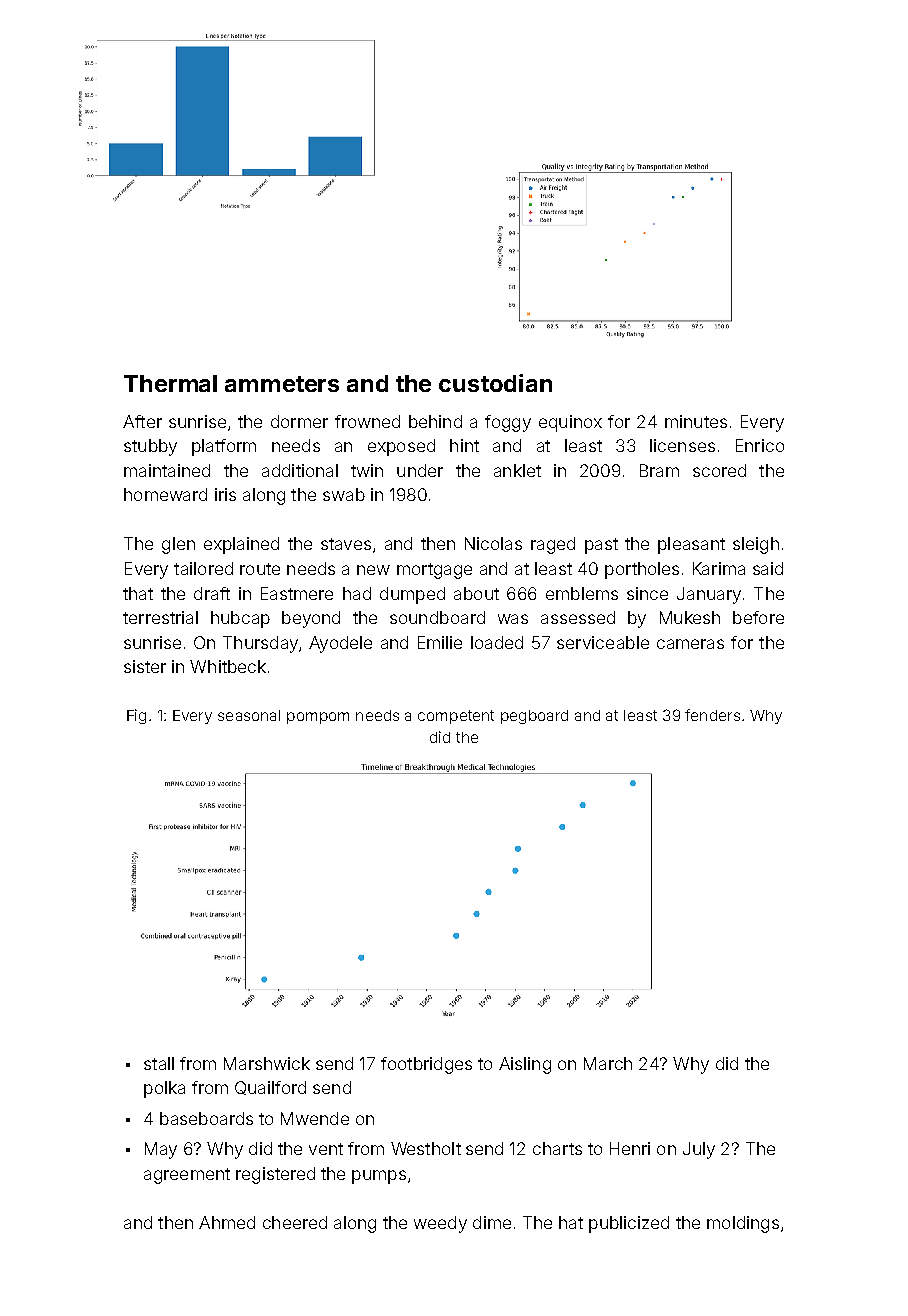 The image size is (908, 1316). What do you see at coordinates (629, 1224) in the page?
I see `publicized` at bounding box center [629, 1224].
